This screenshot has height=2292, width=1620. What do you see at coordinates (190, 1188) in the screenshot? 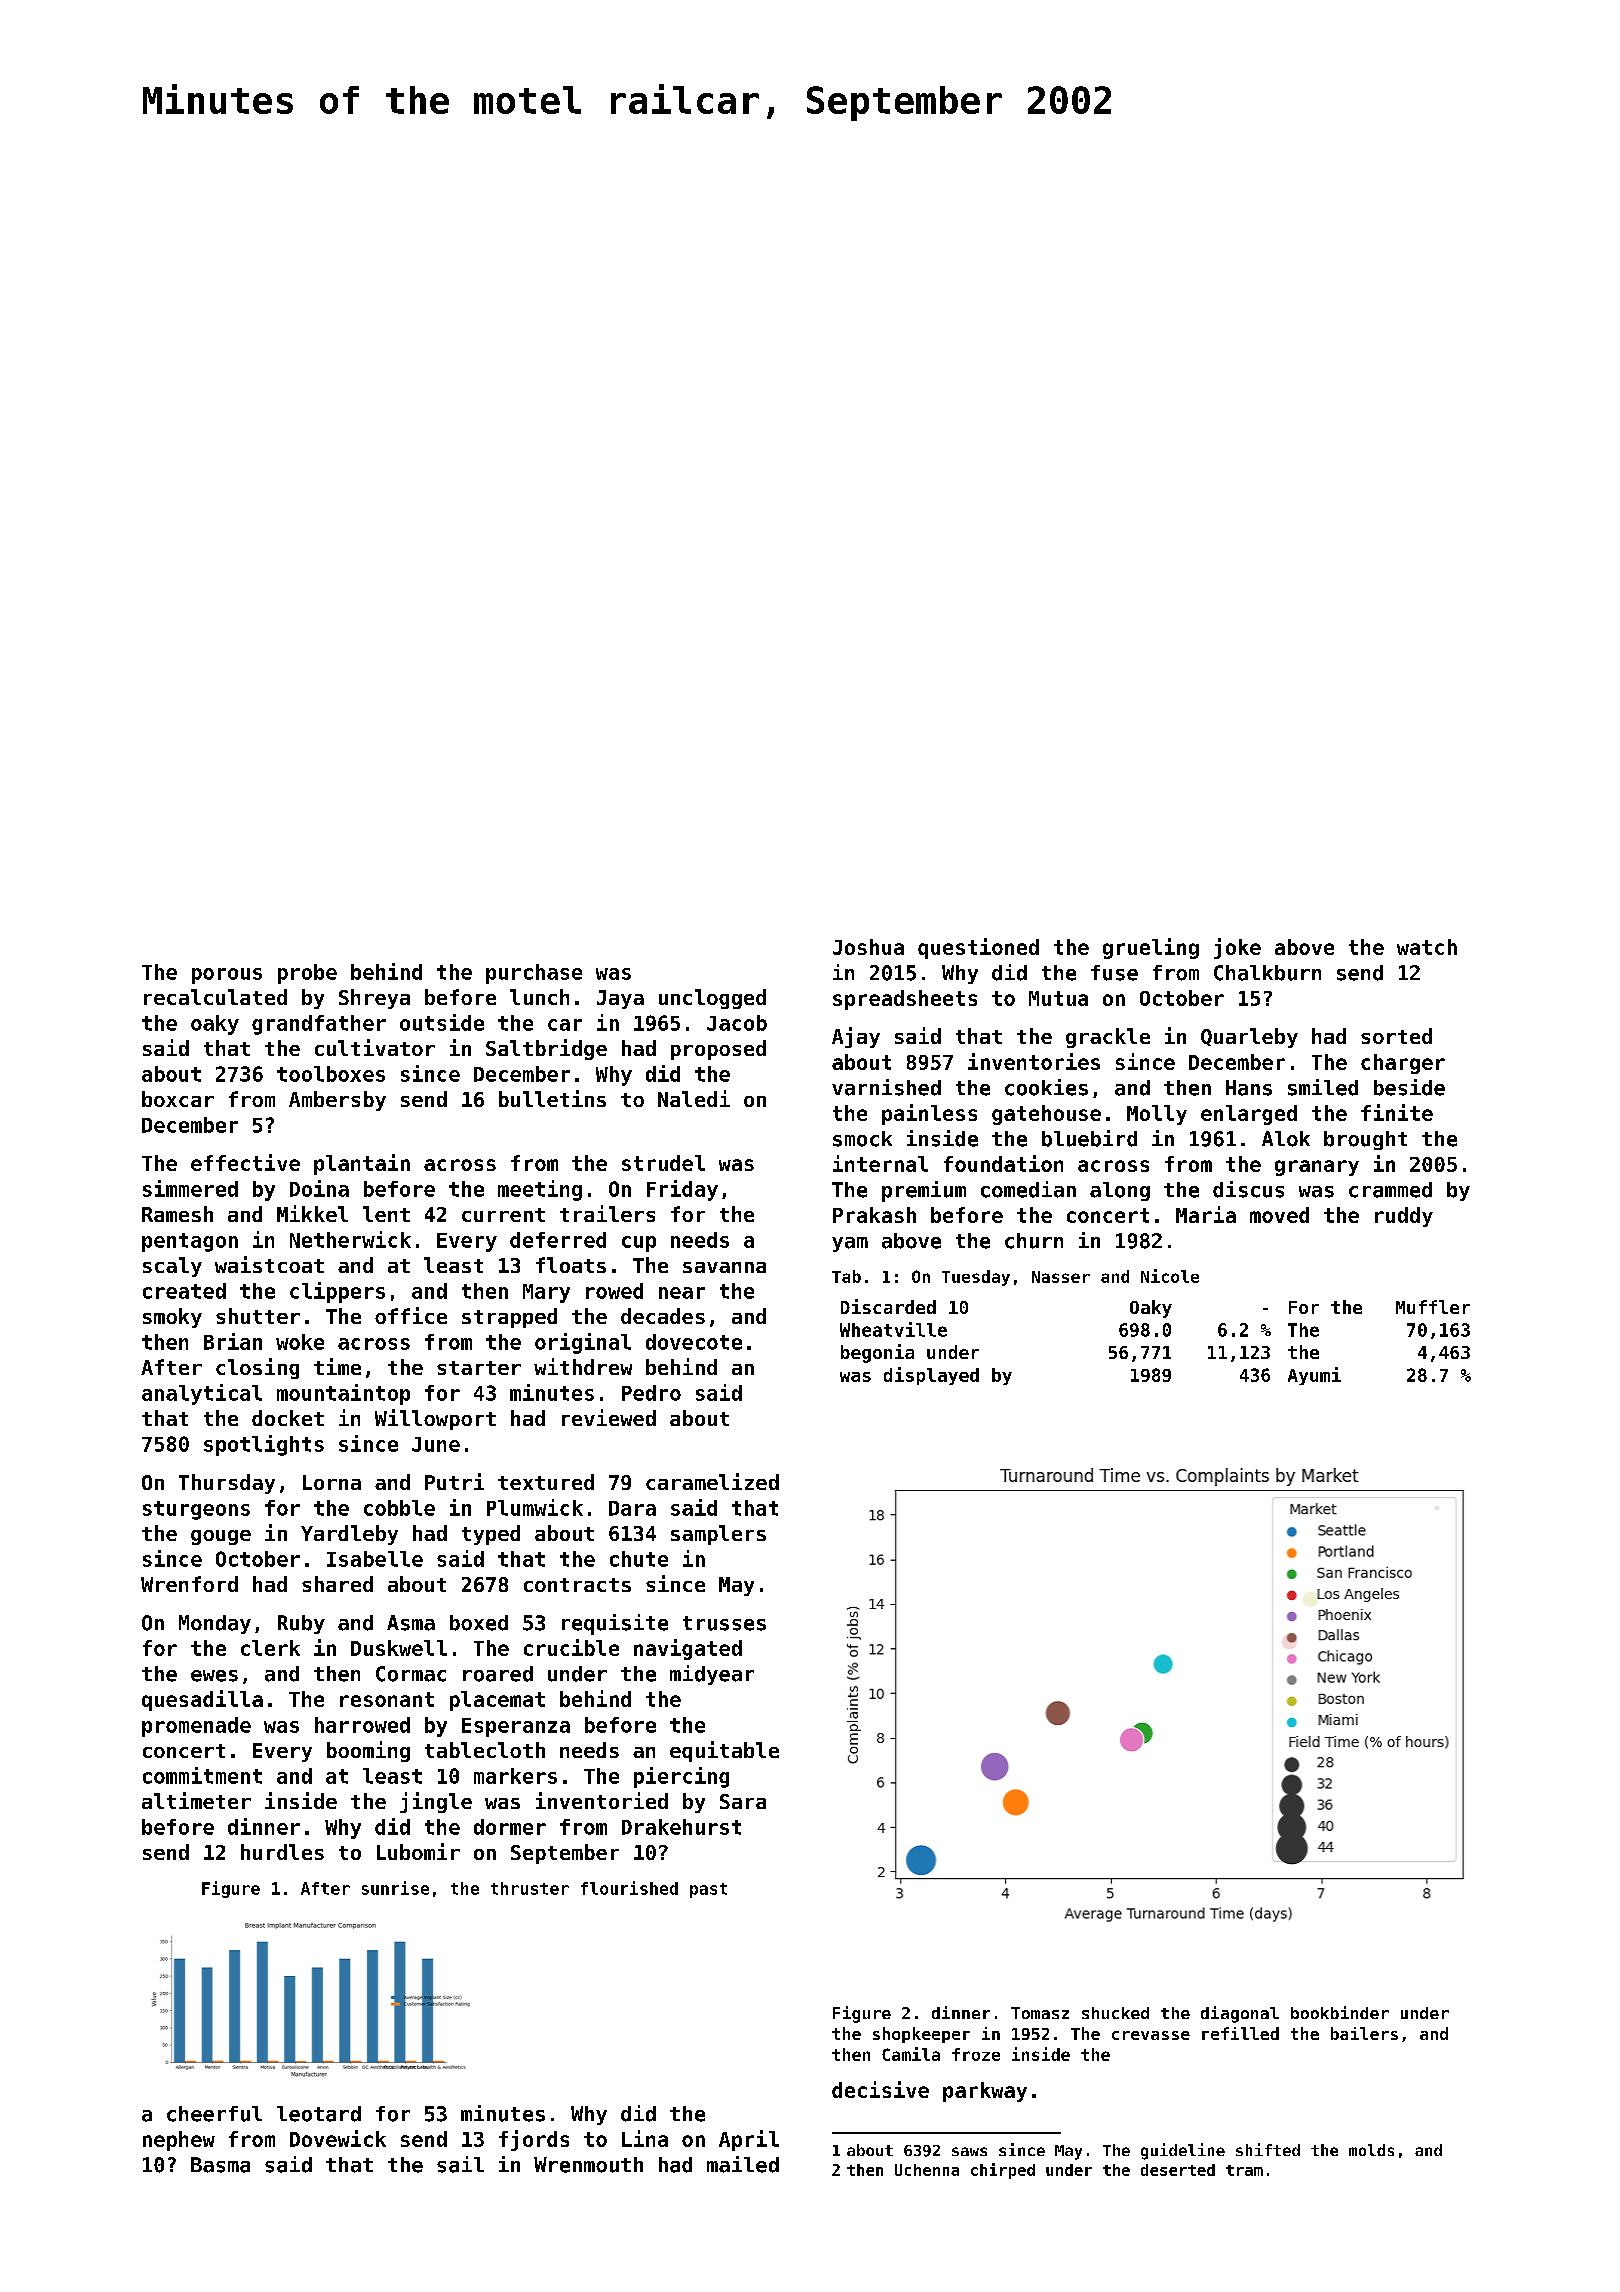
I see `simmered` at bounding box center [190, 1188].
